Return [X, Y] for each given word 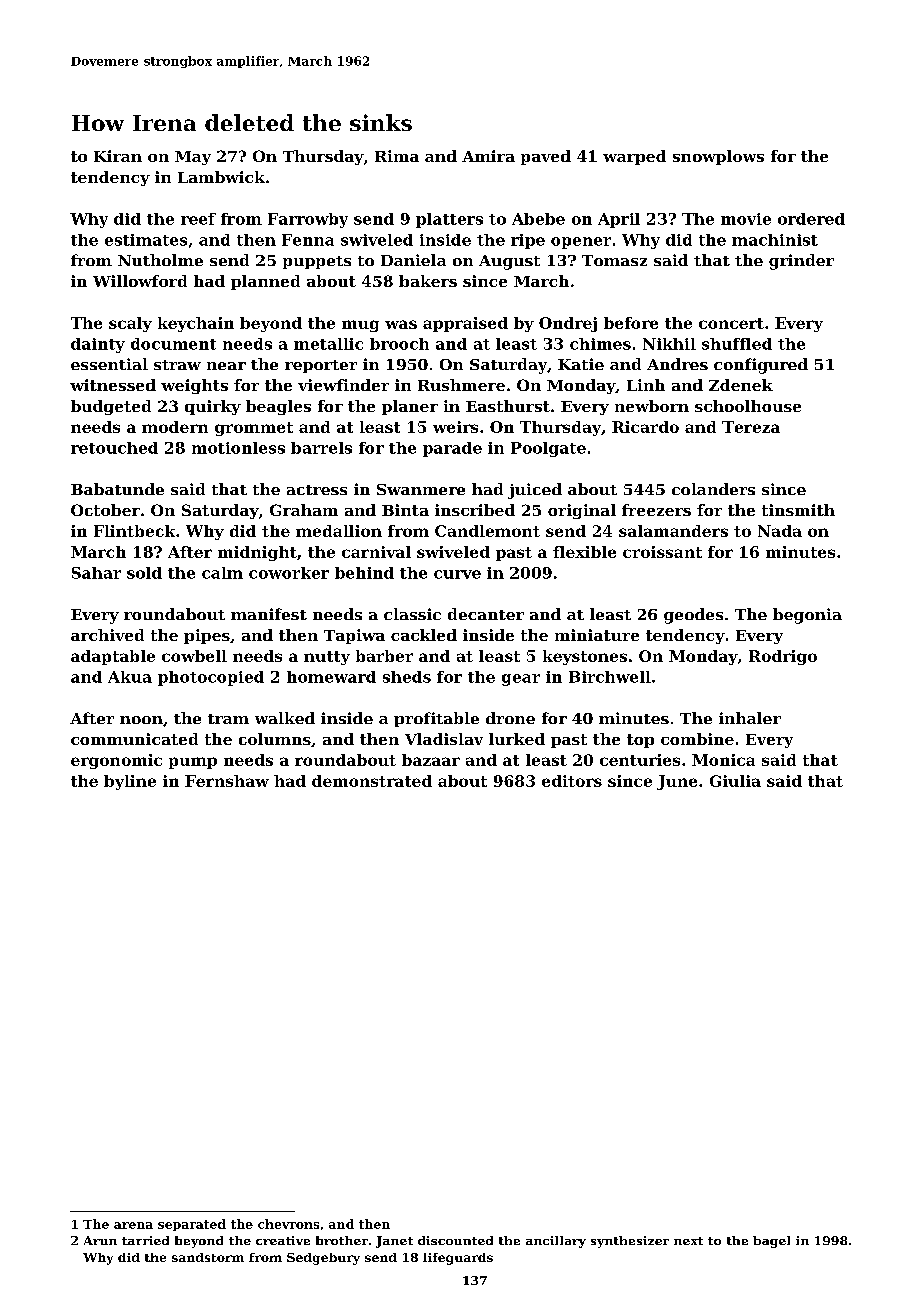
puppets [317, 262]
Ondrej [568, 324]
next [688, 1241]
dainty [98, 345]
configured [761, 366]
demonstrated [372, 781]
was [401, 324]
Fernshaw [227, 781]
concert [731, 323]
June [677, 782]
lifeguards [458, 1259]
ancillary [556, 1242]
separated [192, 1225]
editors [572, 781]
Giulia [735, 781]
